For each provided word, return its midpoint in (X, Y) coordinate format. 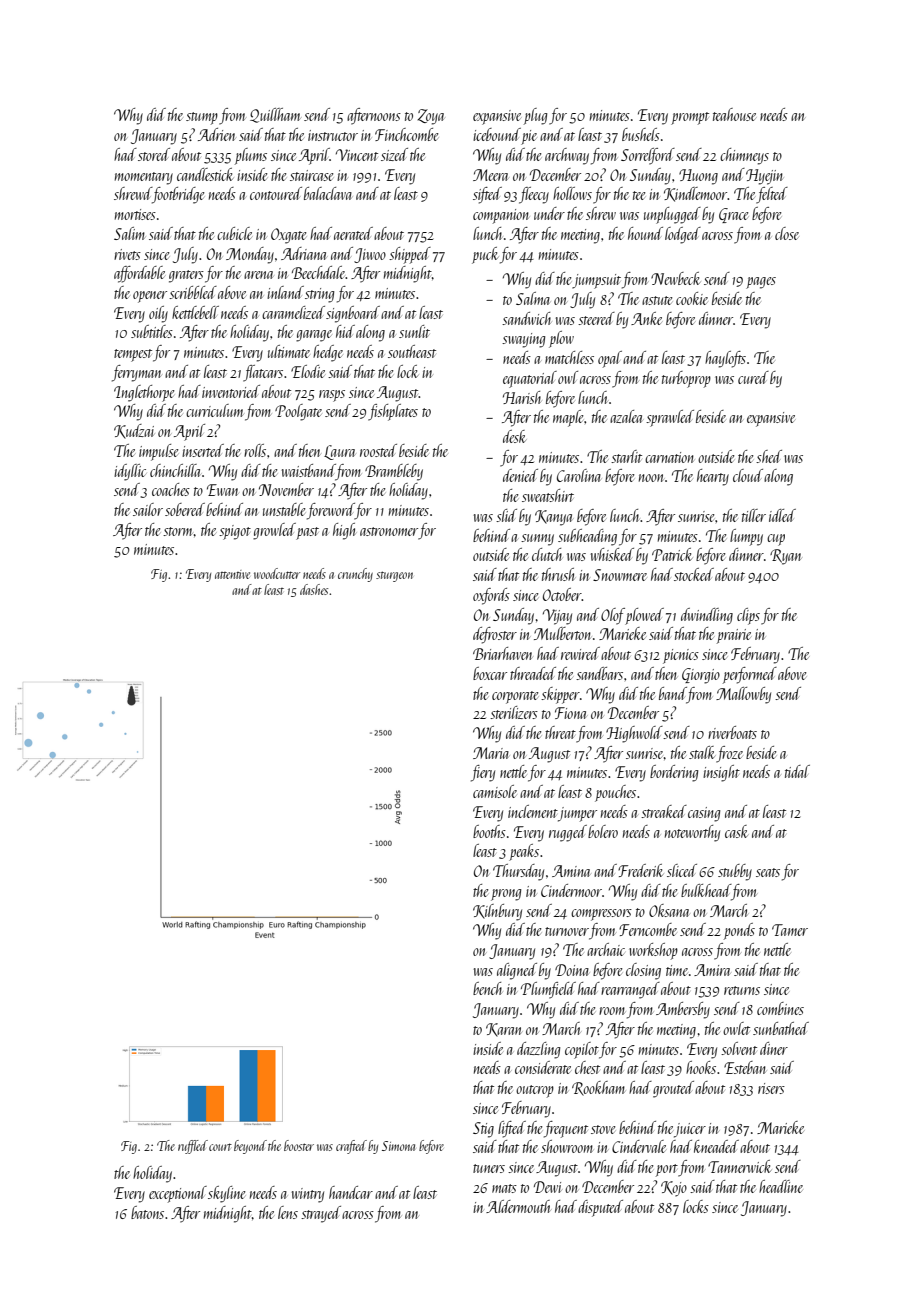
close (787, 233)
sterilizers (514, 712)
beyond (250, 1147)
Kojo (674, 1189)
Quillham (275, 115)
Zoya (431, 117)
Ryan (786, 557)
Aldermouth (518, 1206)
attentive (232, 574)
